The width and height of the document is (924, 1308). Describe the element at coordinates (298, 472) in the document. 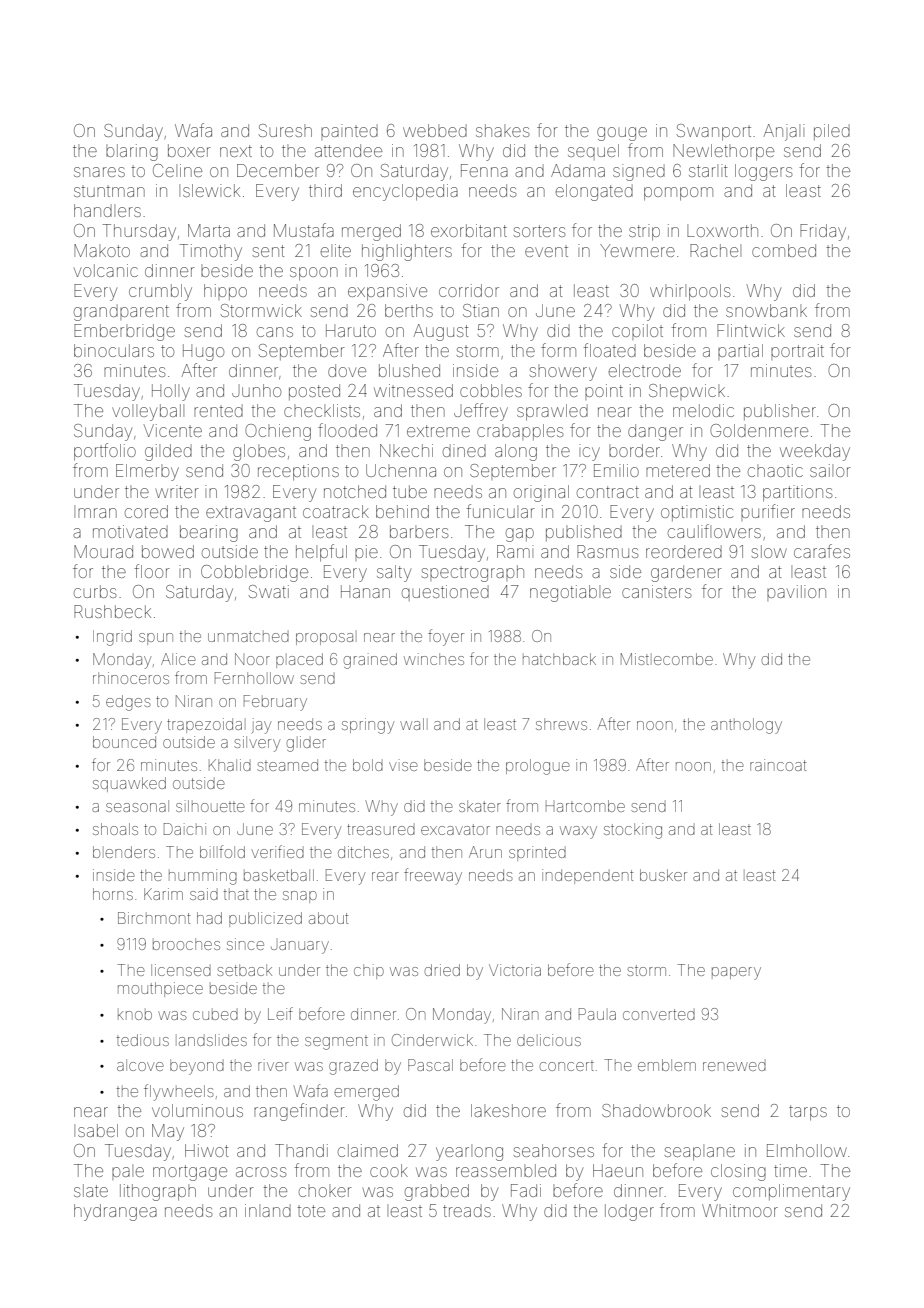

I see `receptions` at that location.
